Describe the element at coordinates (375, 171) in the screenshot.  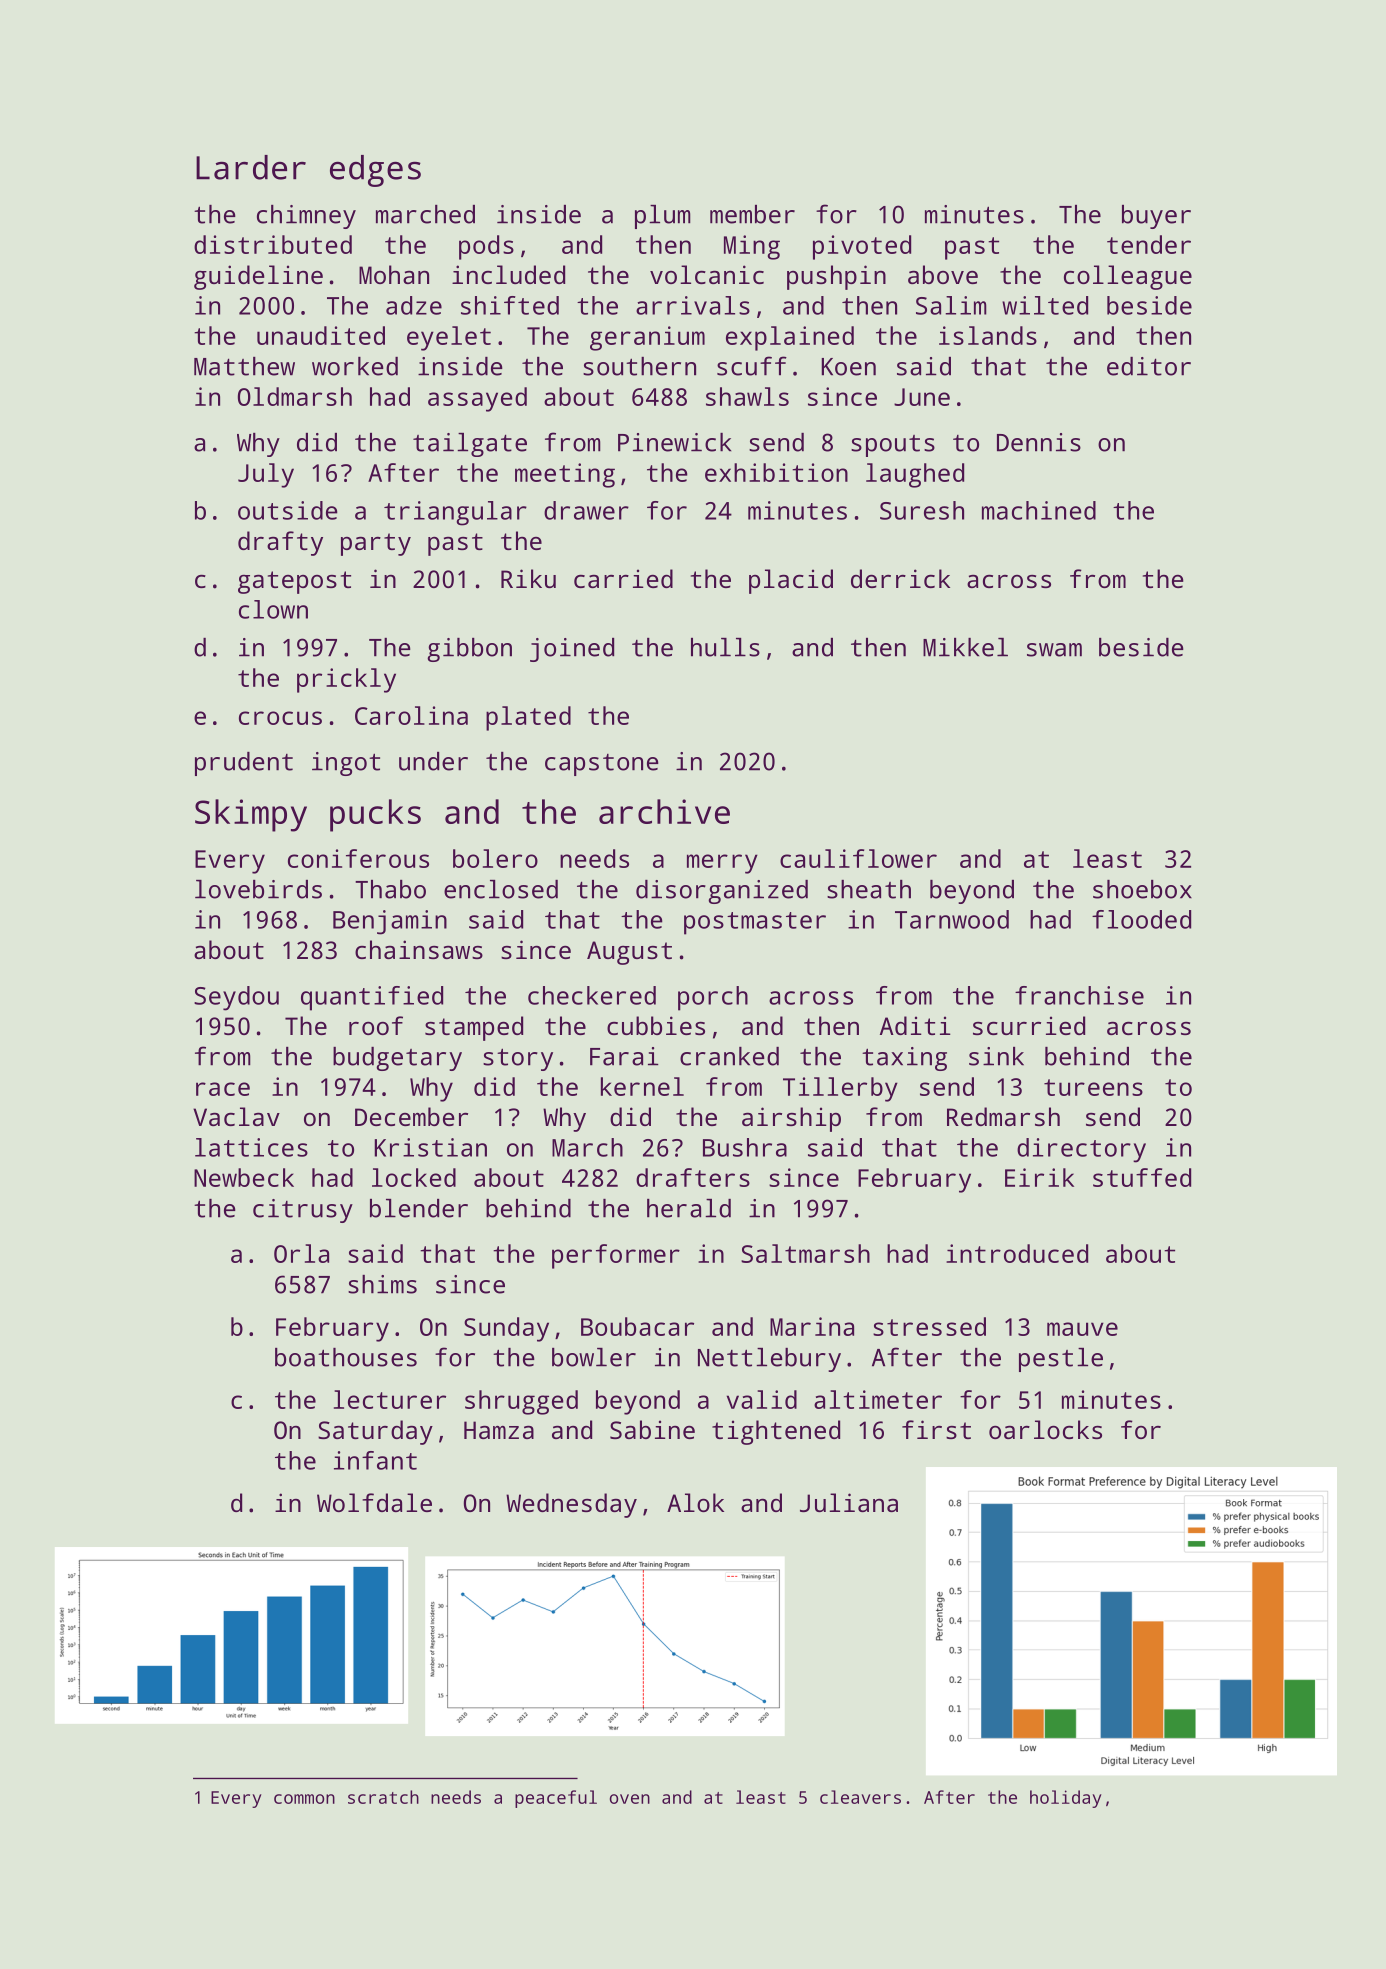
I see `edges` at that location.
